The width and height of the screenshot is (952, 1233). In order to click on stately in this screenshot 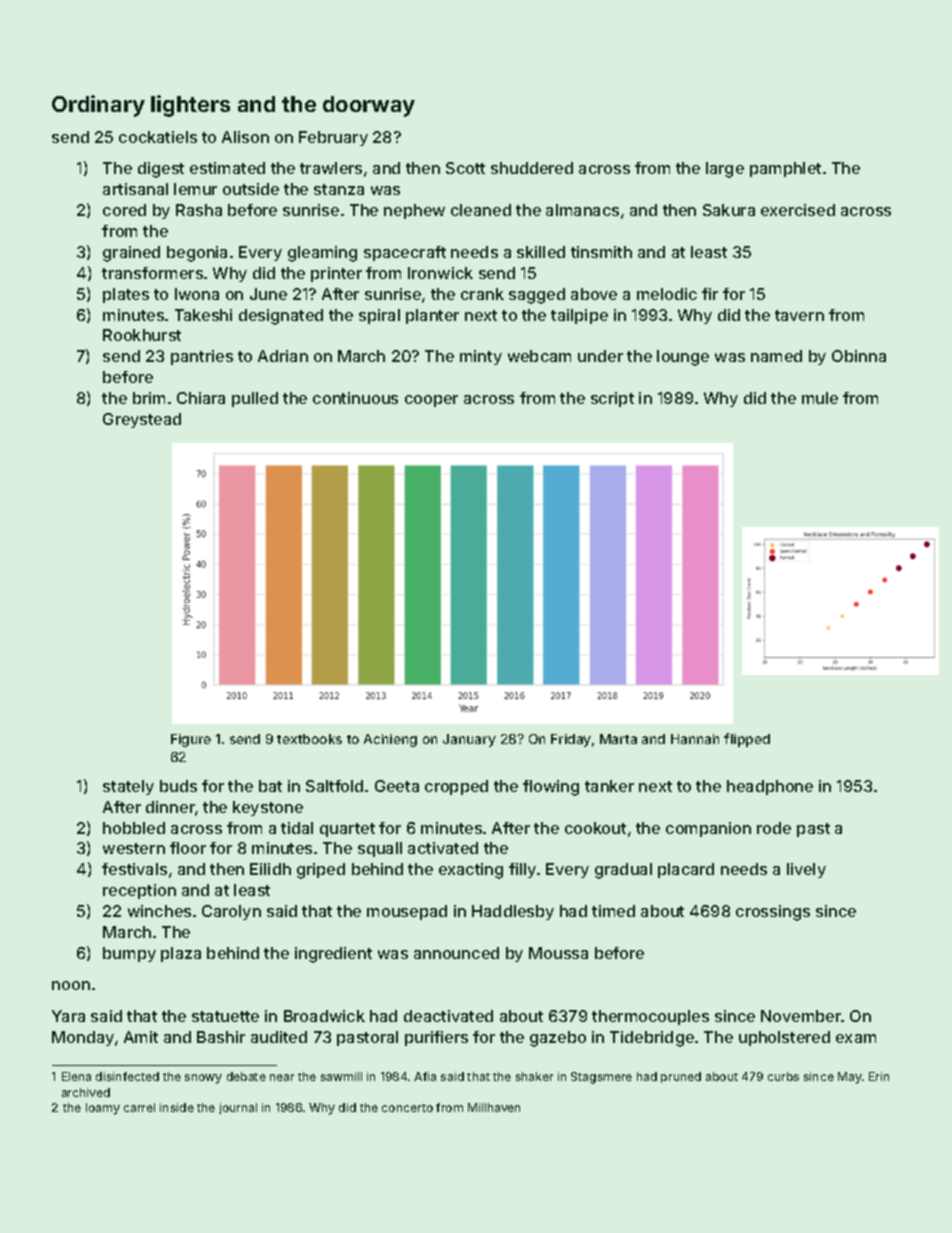, I will do `click(128, 787)`.
